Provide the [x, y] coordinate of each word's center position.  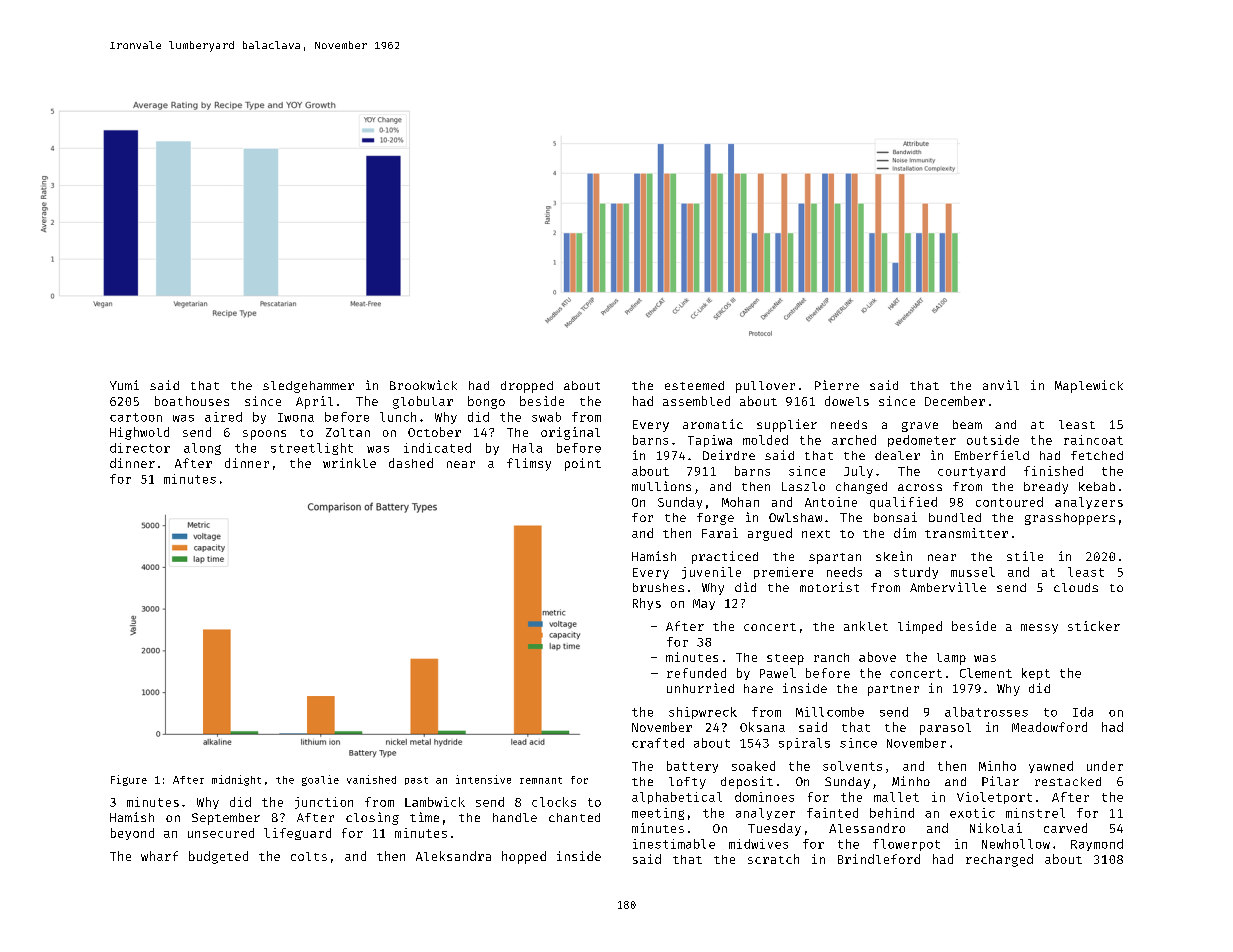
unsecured [221, 833]
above [877, 657]
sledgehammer [308, 387]
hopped [524, 857]
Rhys [647, 604]
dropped [527, 387]
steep [785, 659]
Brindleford [879, 859]
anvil [1001, 385]
